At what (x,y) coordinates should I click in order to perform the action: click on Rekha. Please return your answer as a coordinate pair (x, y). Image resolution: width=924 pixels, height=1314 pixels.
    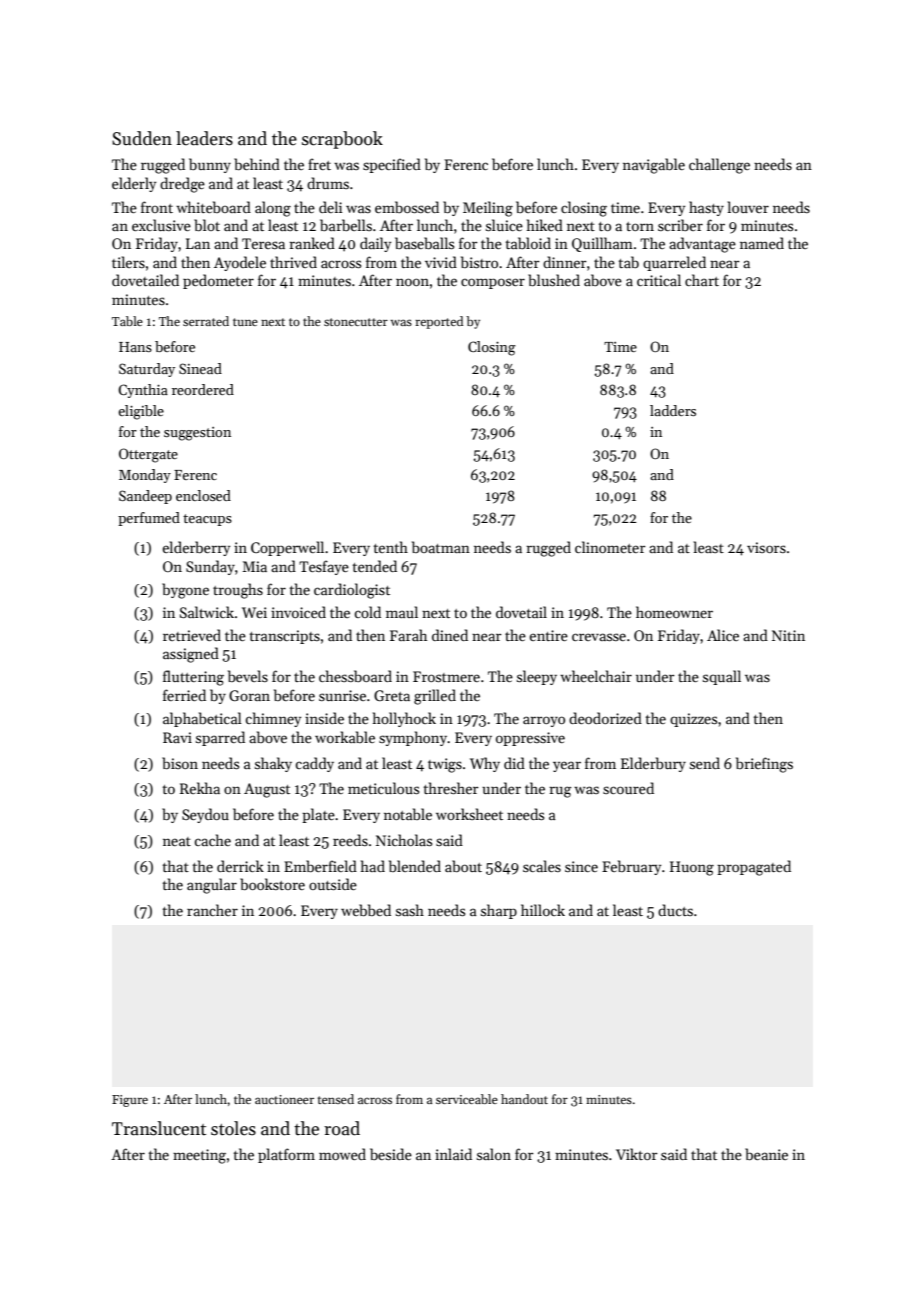
    Looking at the image, I should click on (200, 788).
